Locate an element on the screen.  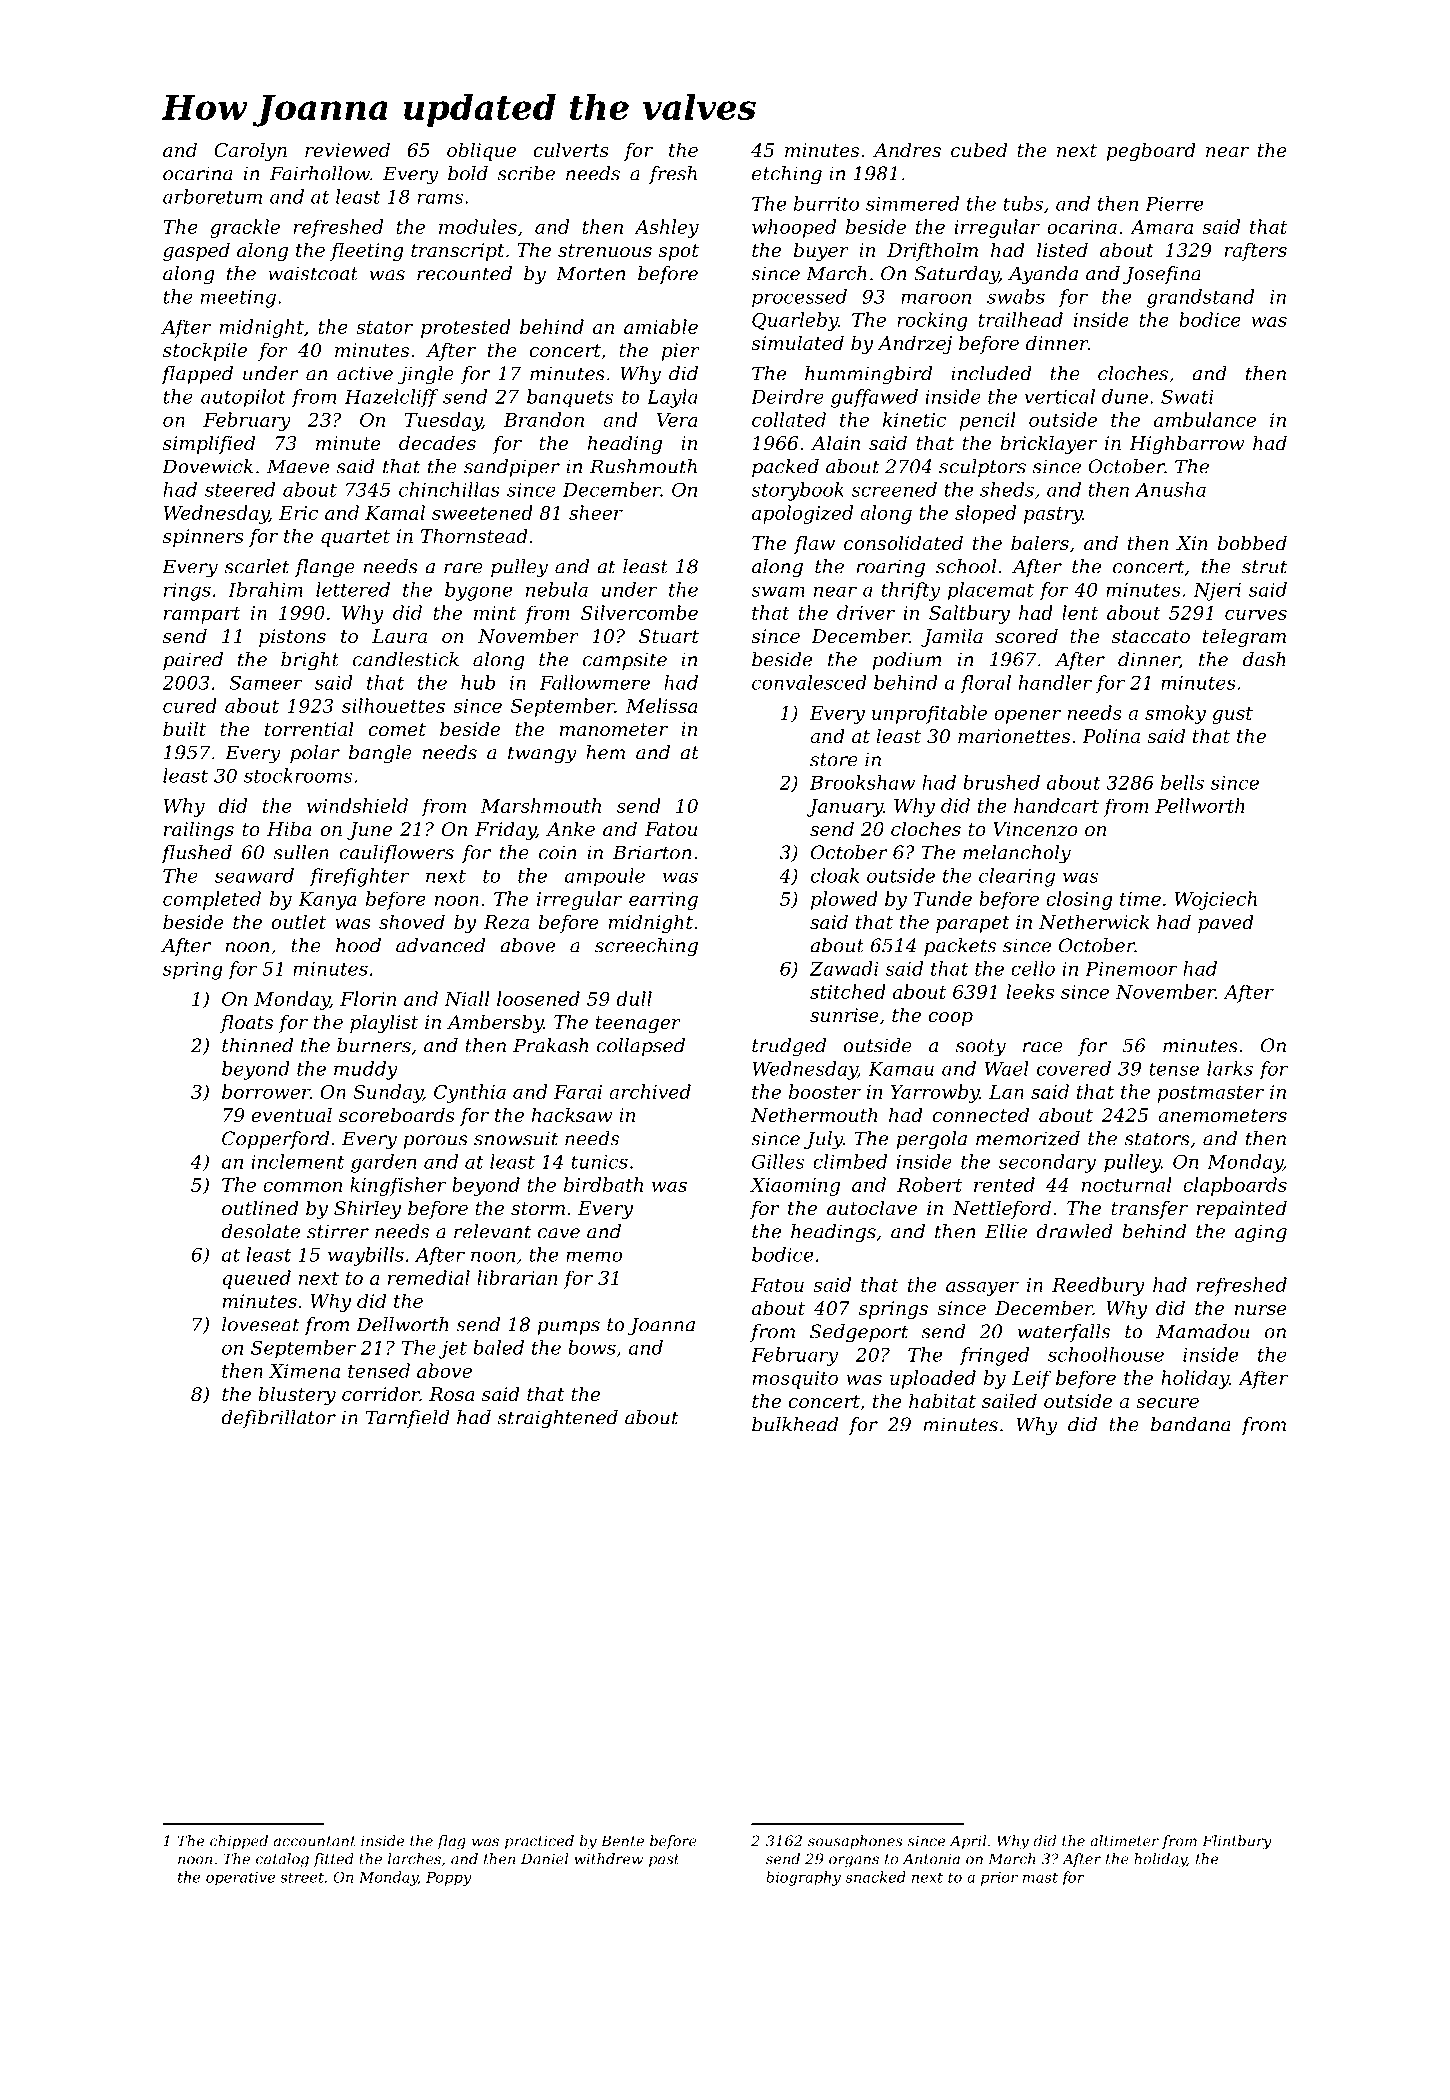
Flintbury is located at coordinates (1237, 1842).
